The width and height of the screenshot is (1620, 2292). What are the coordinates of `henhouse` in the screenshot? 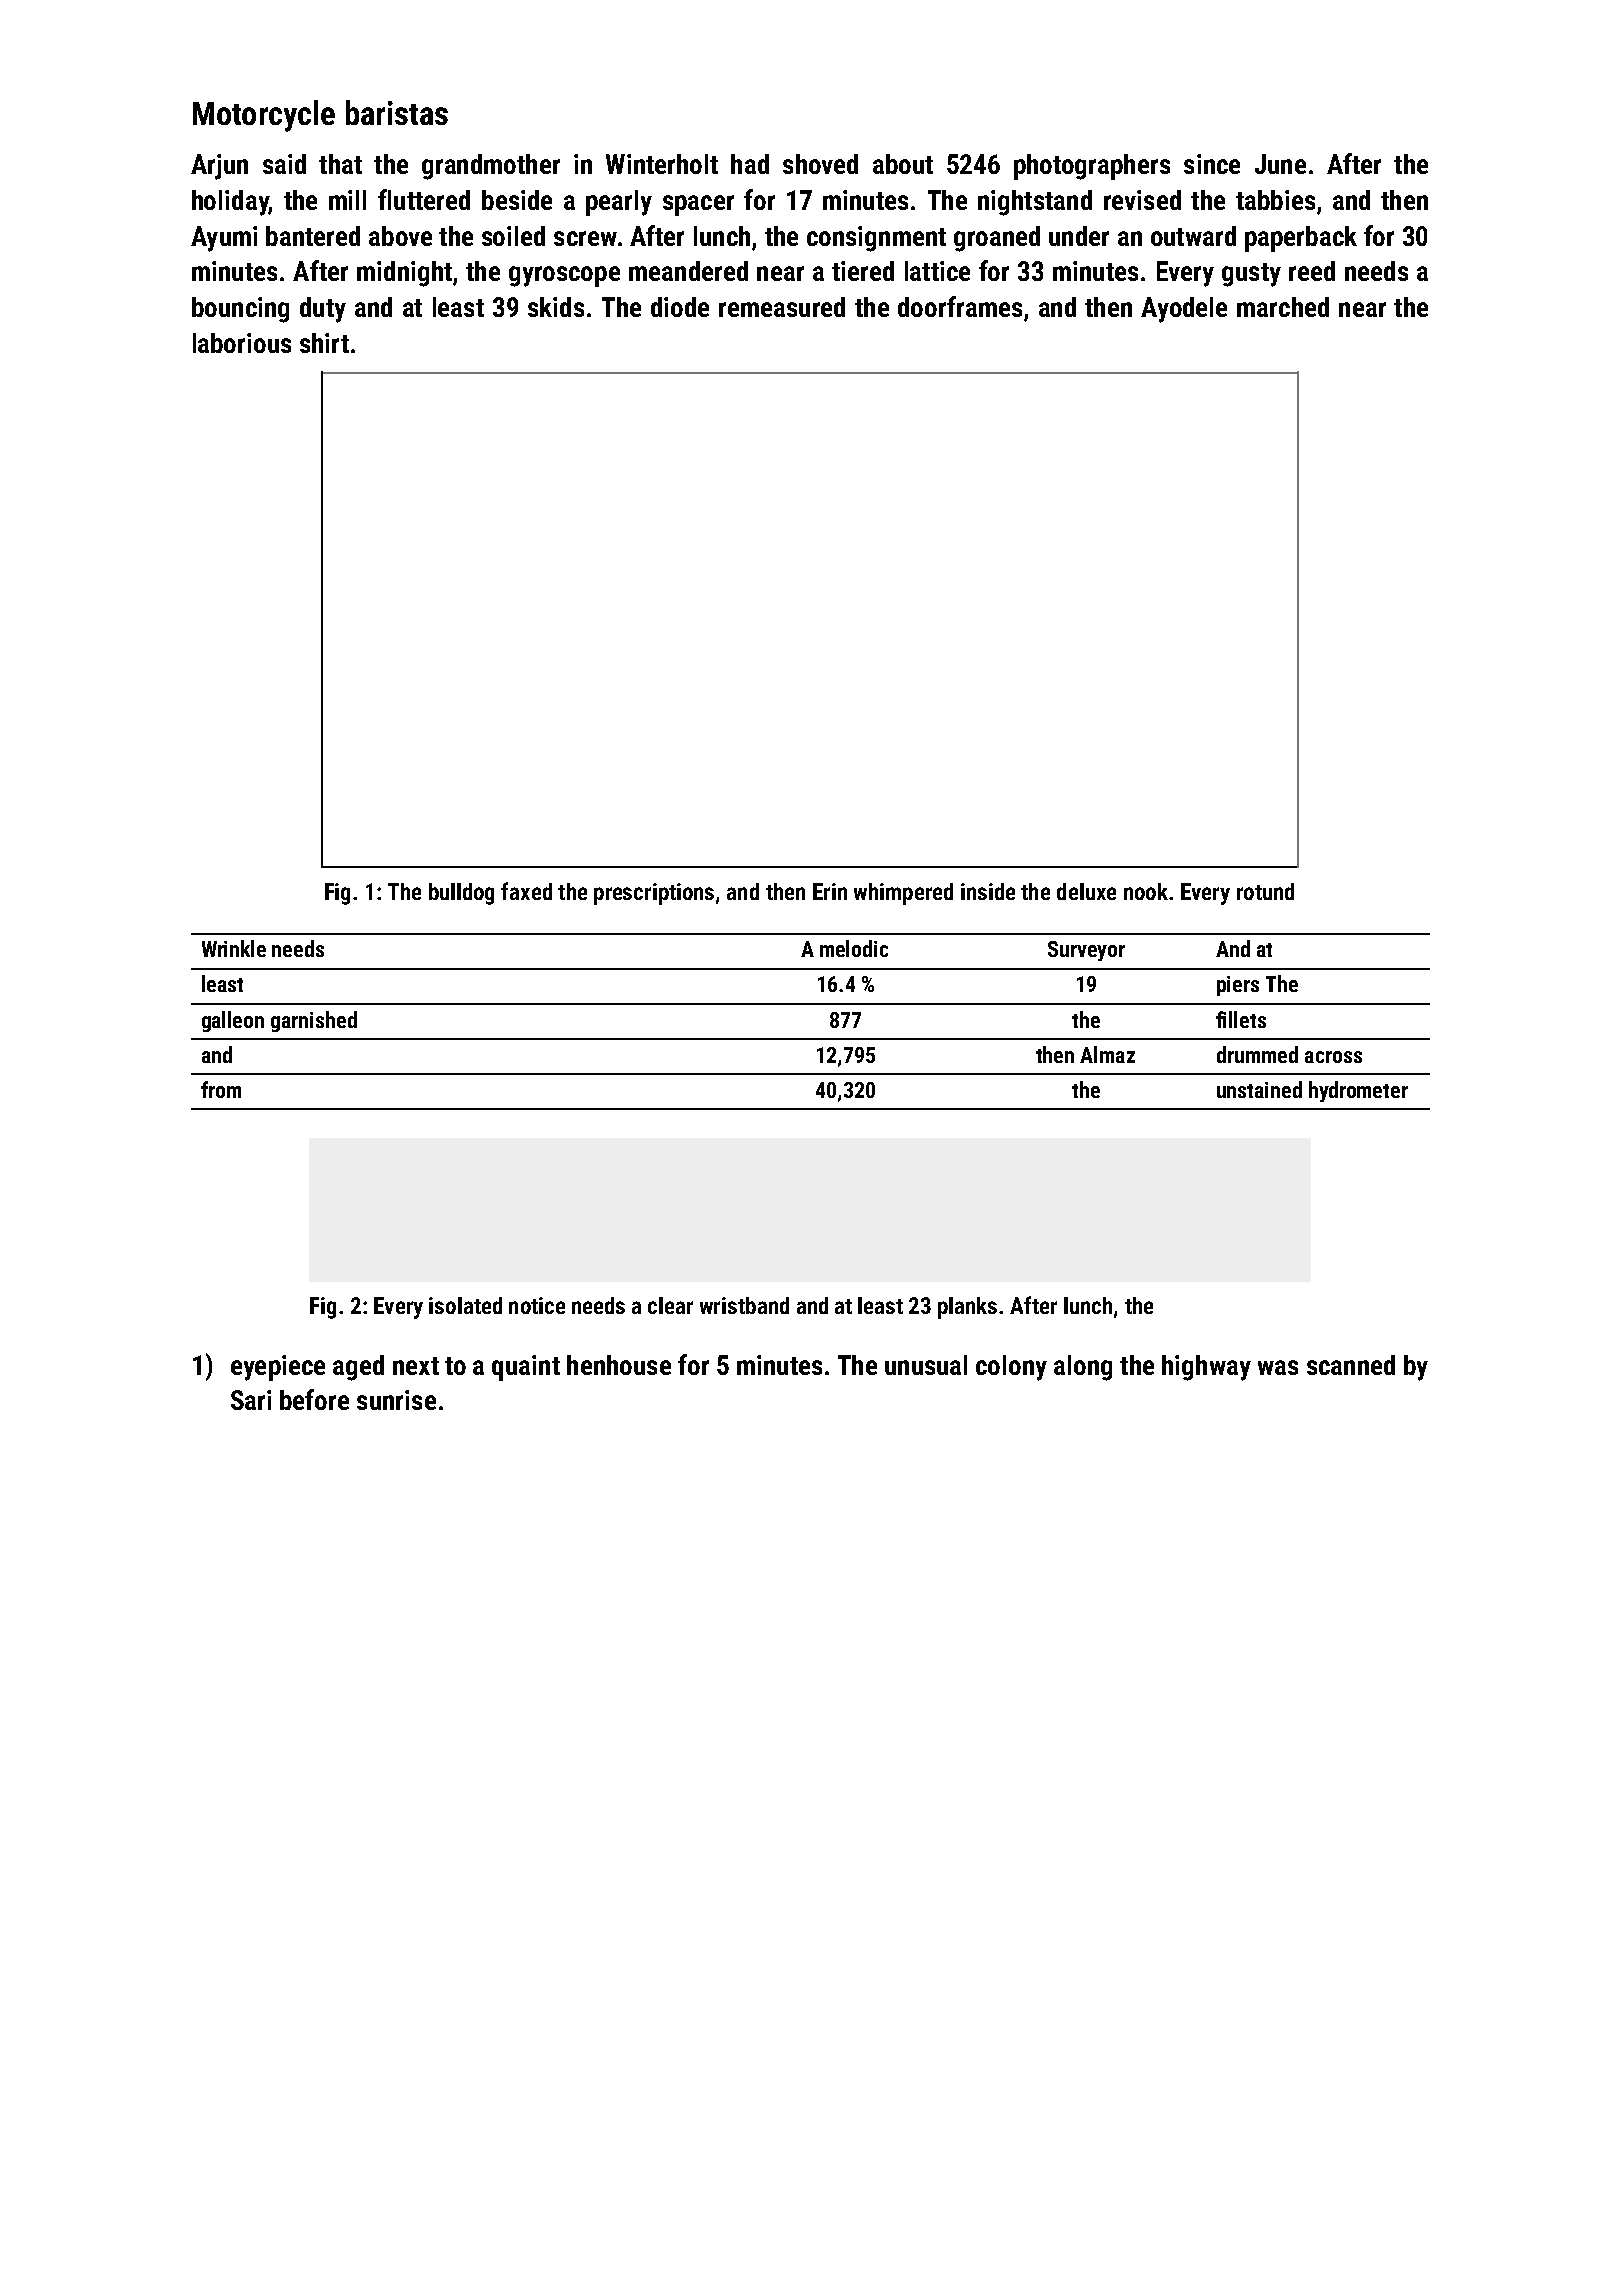 It's located at (619, 1365).
